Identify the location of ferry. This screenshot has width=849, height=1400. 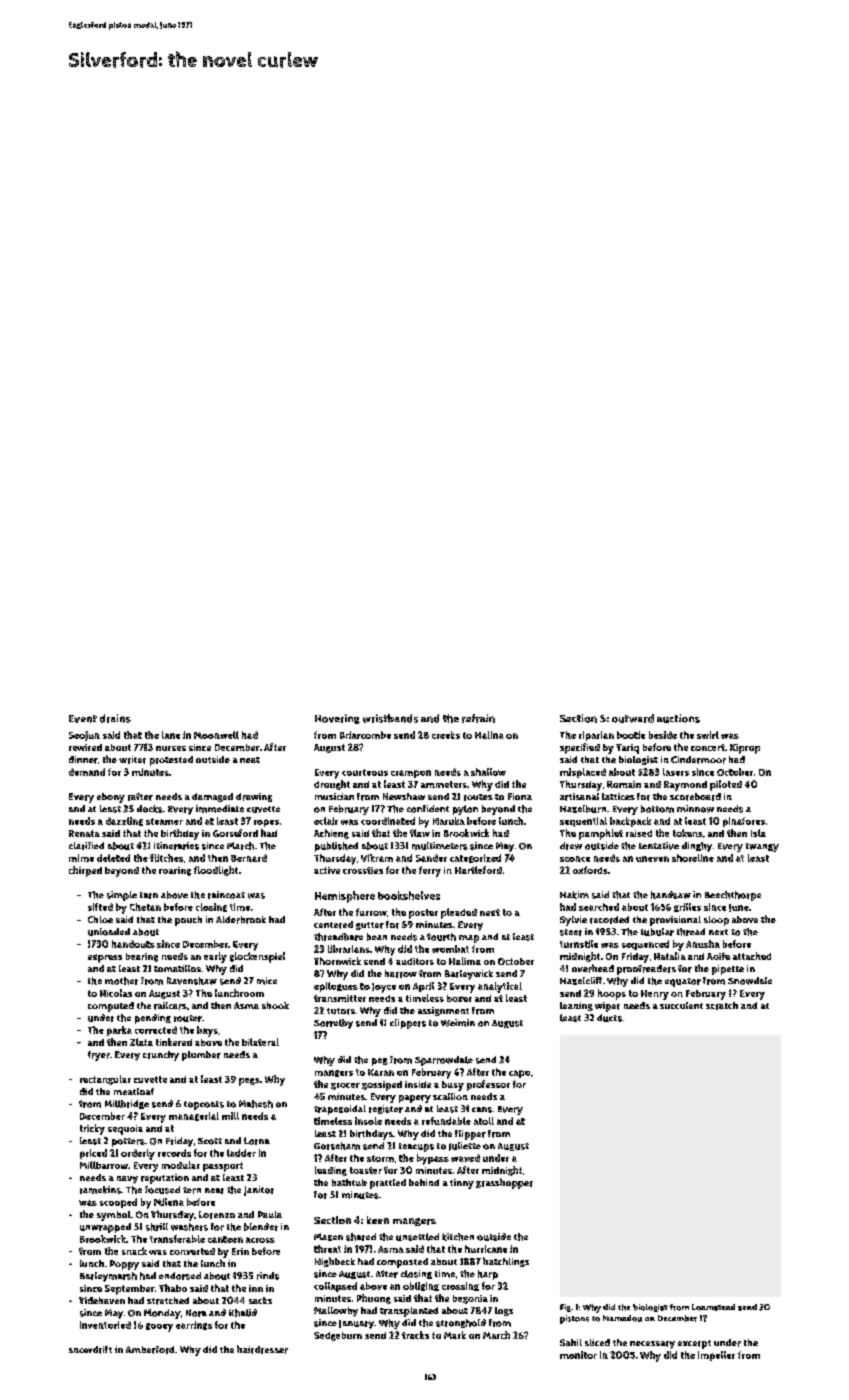
(430, 871).
